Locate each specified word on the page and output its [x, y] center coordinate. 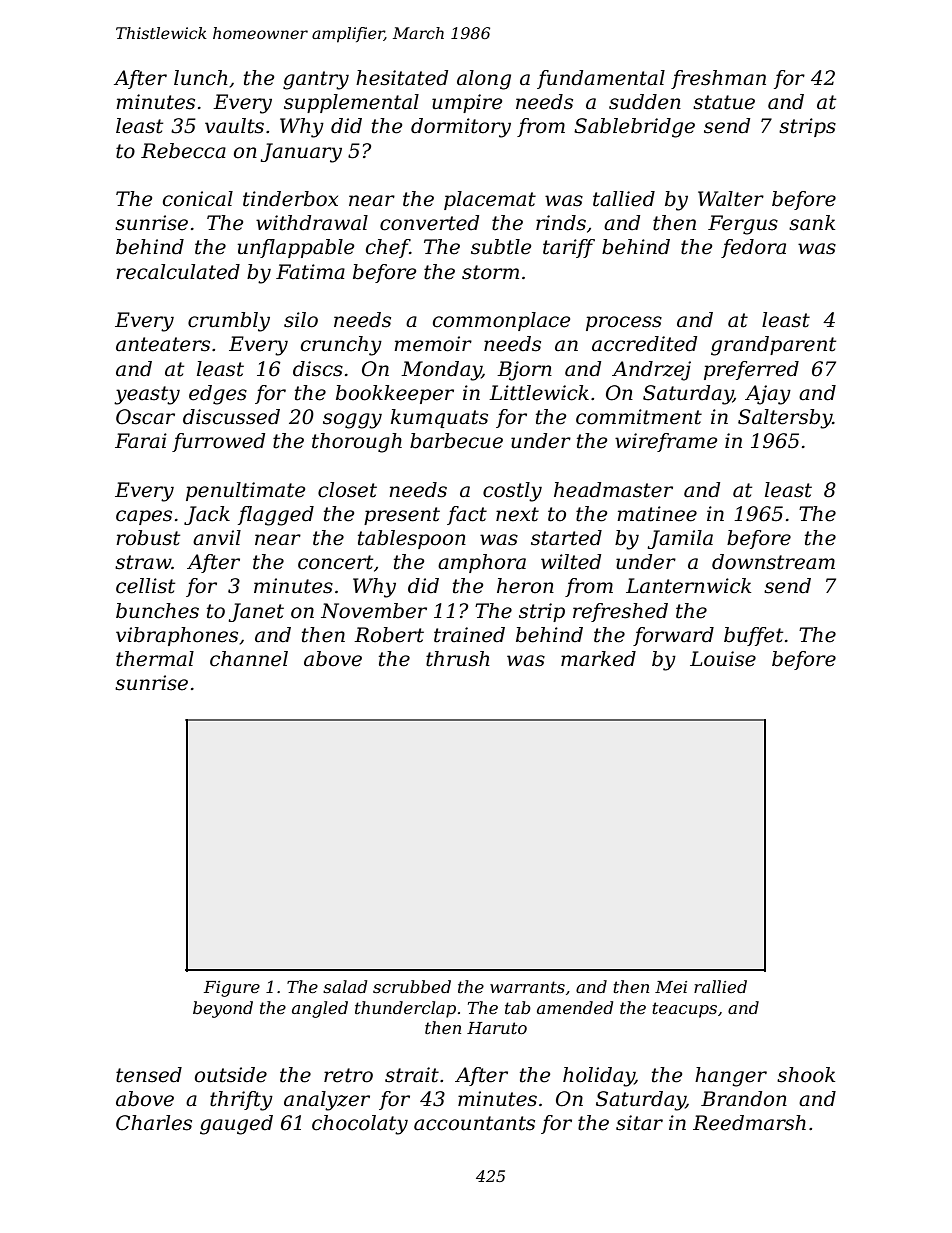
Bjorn [524, 371]
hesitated [402, 78]
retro [348, 1075]
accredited [644, 344]
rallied [720, 986]
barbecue [456, 441]
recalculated [178, 272]
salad [345, 986]
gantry [316, 80]
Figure [232, 989]
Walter [731, 199]
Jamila [680, 539]
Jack [207, 515]
